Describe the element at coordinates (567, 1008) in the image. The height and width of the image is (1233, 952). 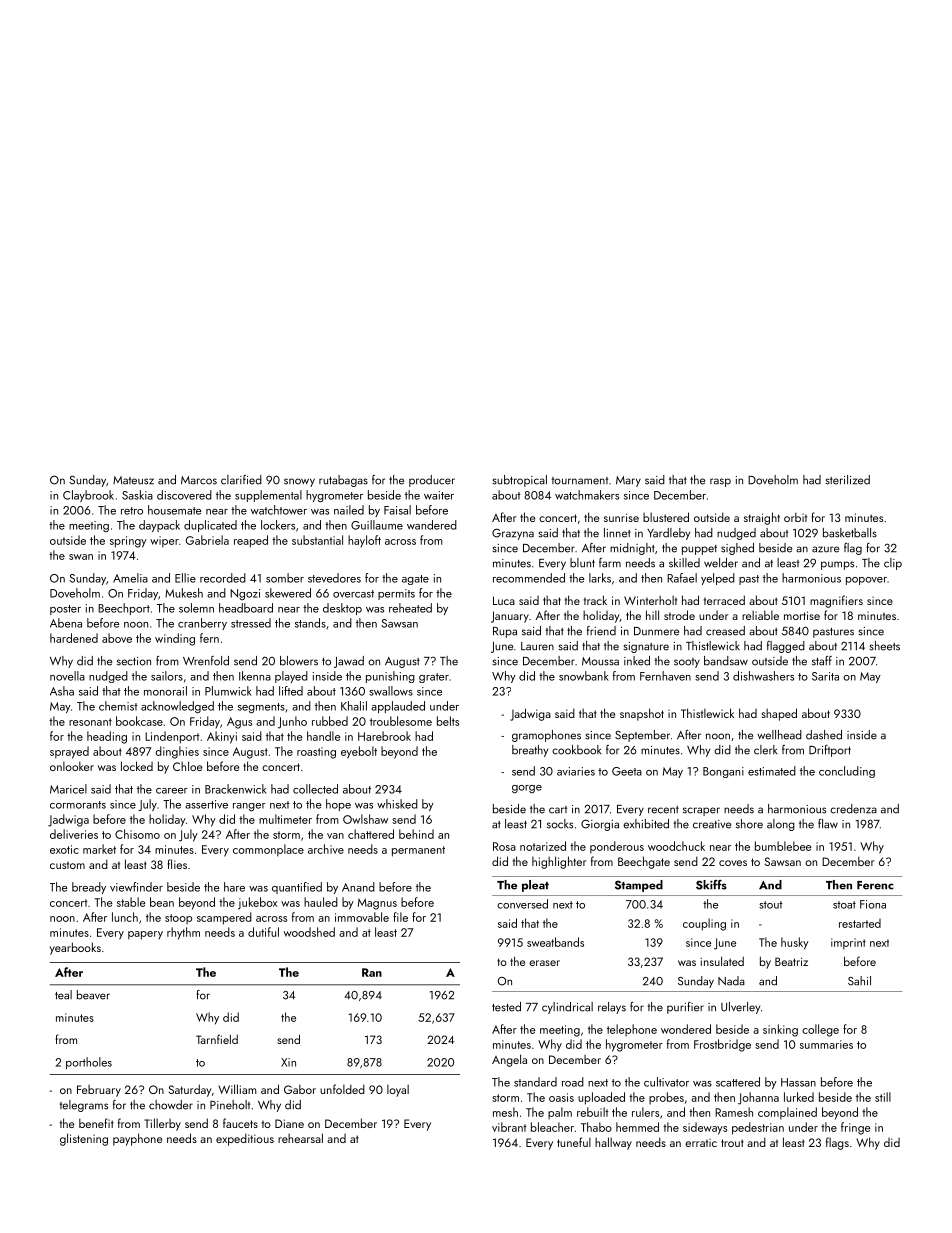
I see `cylindrical` at that location.
